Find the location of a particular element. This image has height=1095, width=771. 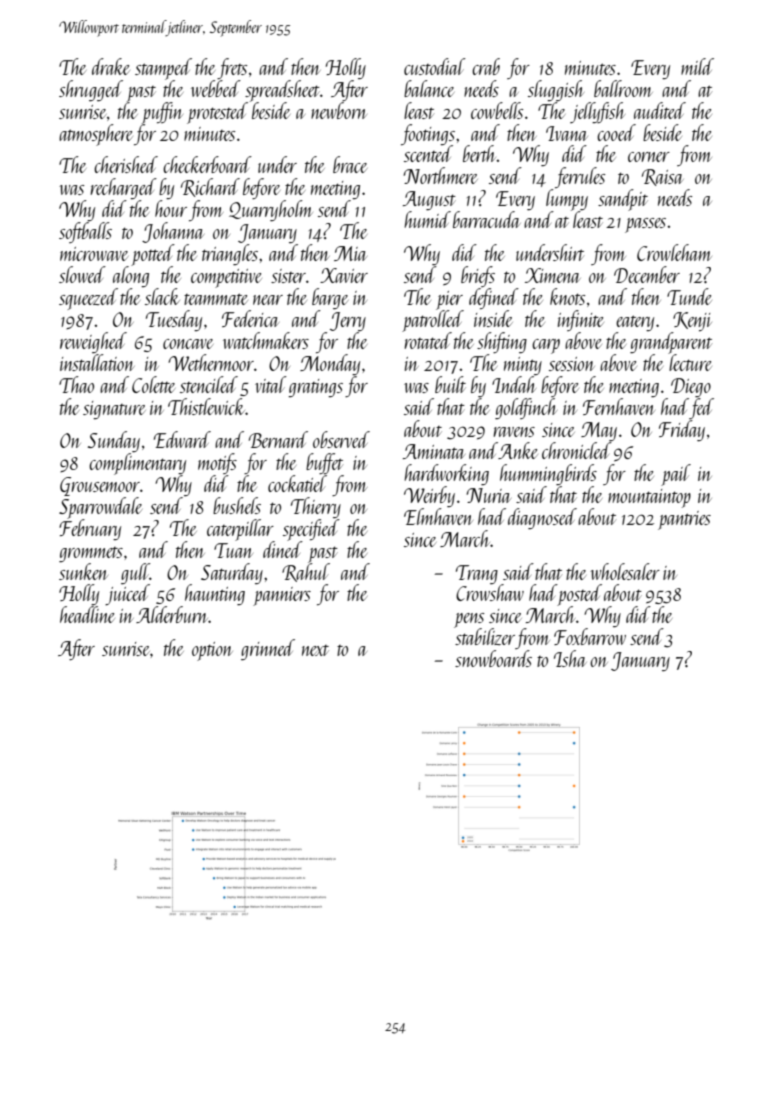

passes is located at coordinates (645, 225).
